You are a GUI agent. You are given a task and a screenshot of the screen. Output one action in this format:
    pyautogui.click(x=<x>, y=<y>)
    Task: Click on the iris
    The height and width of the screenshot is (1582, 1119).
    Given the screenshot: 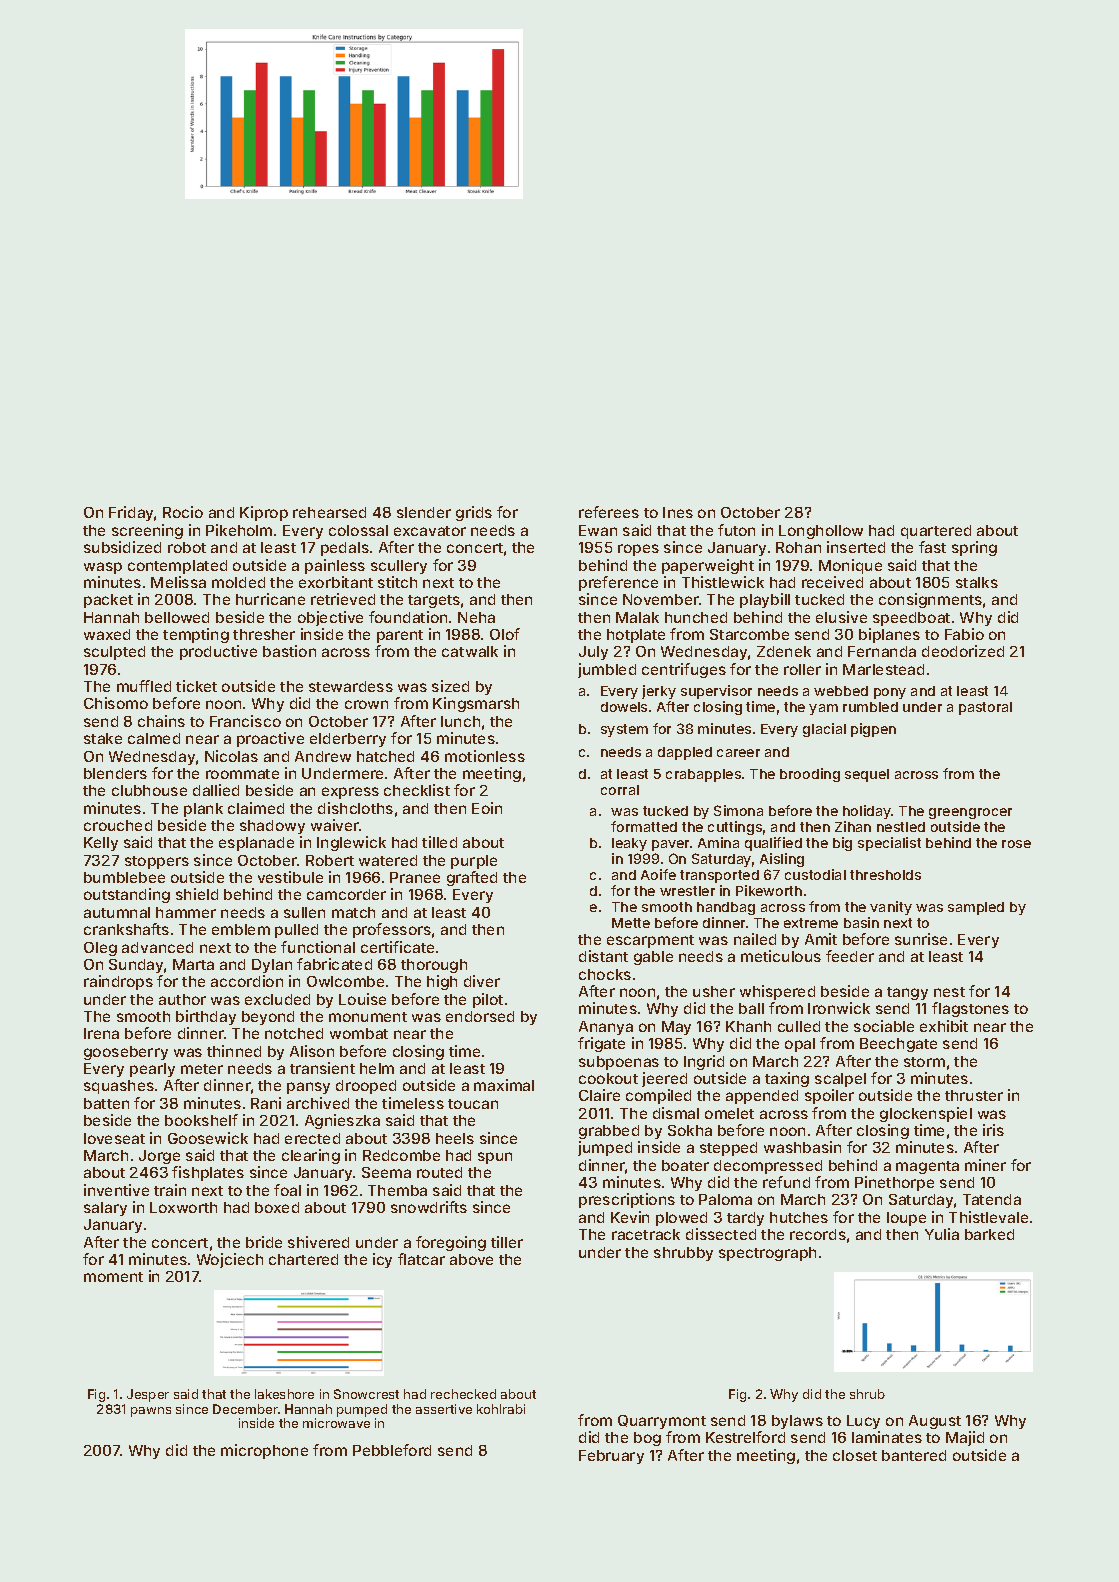 What is the action you would take?
    pyautogui.click(x=993, y=1130)
